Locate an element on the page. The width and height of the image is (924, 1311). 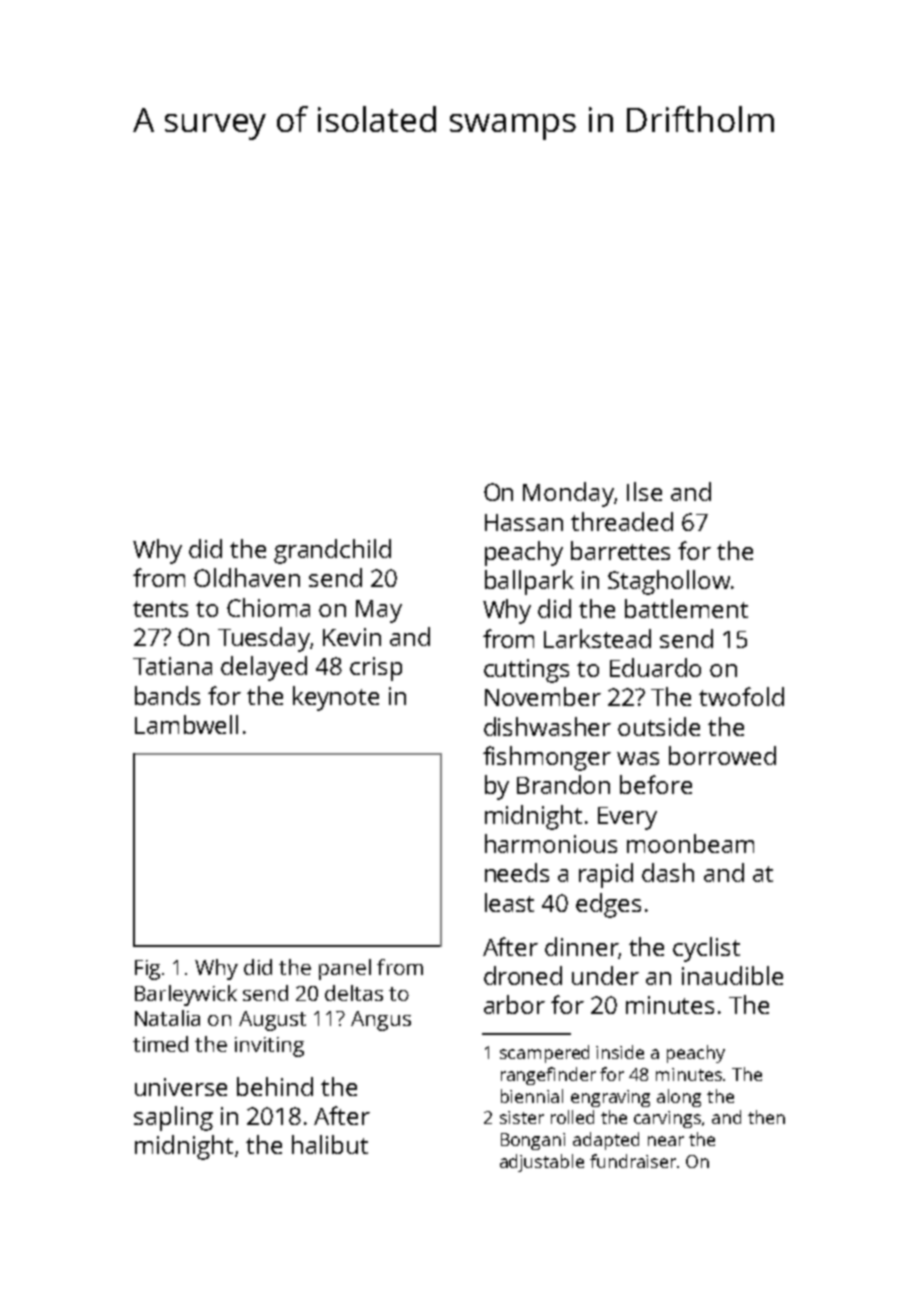
fundraiser is located at coordinates (633, 1161).
